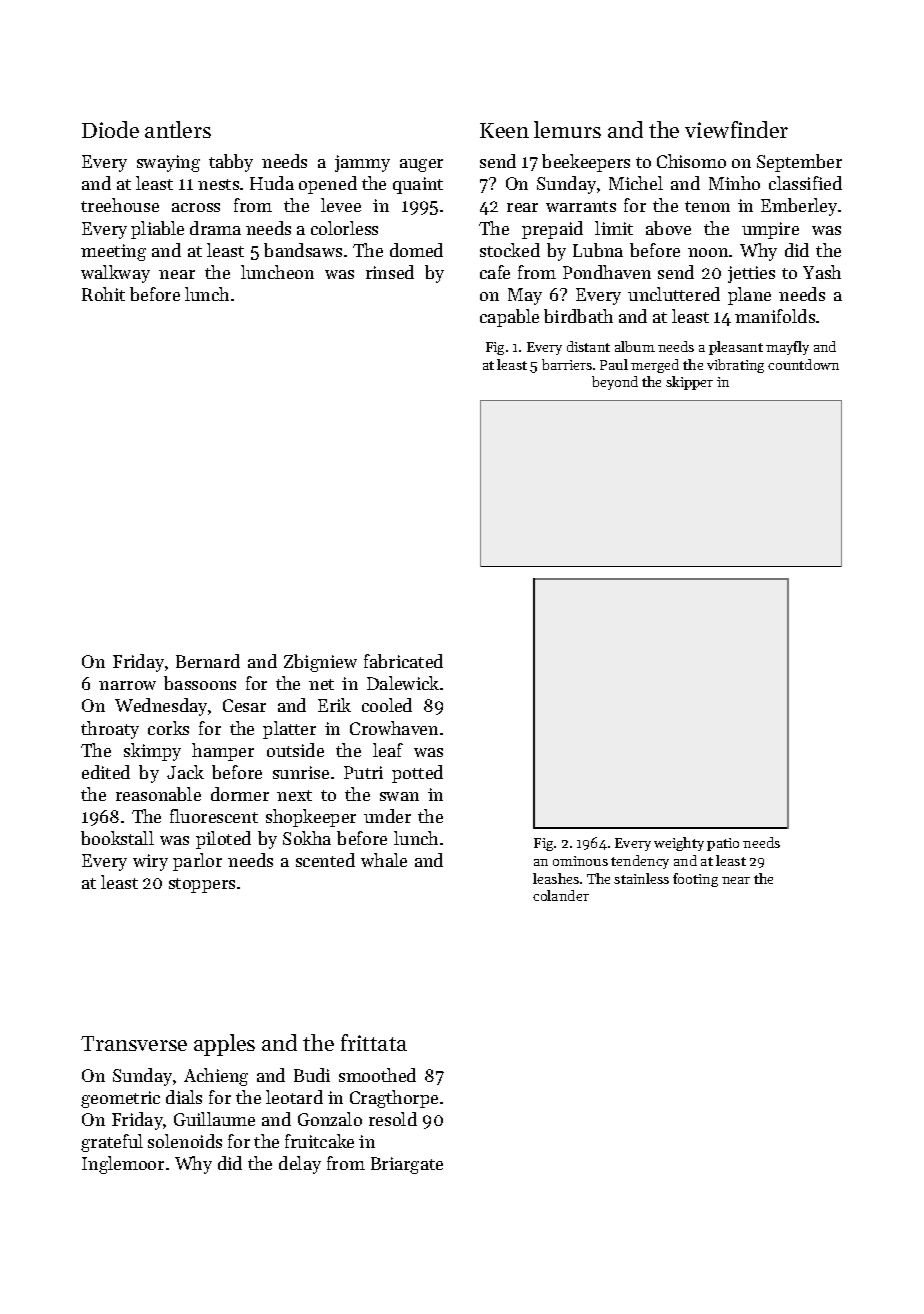 The height and width of the document is (1314, 924). Describe the element at coordinates (295, 750) in the document. I see `outside` at that location.
